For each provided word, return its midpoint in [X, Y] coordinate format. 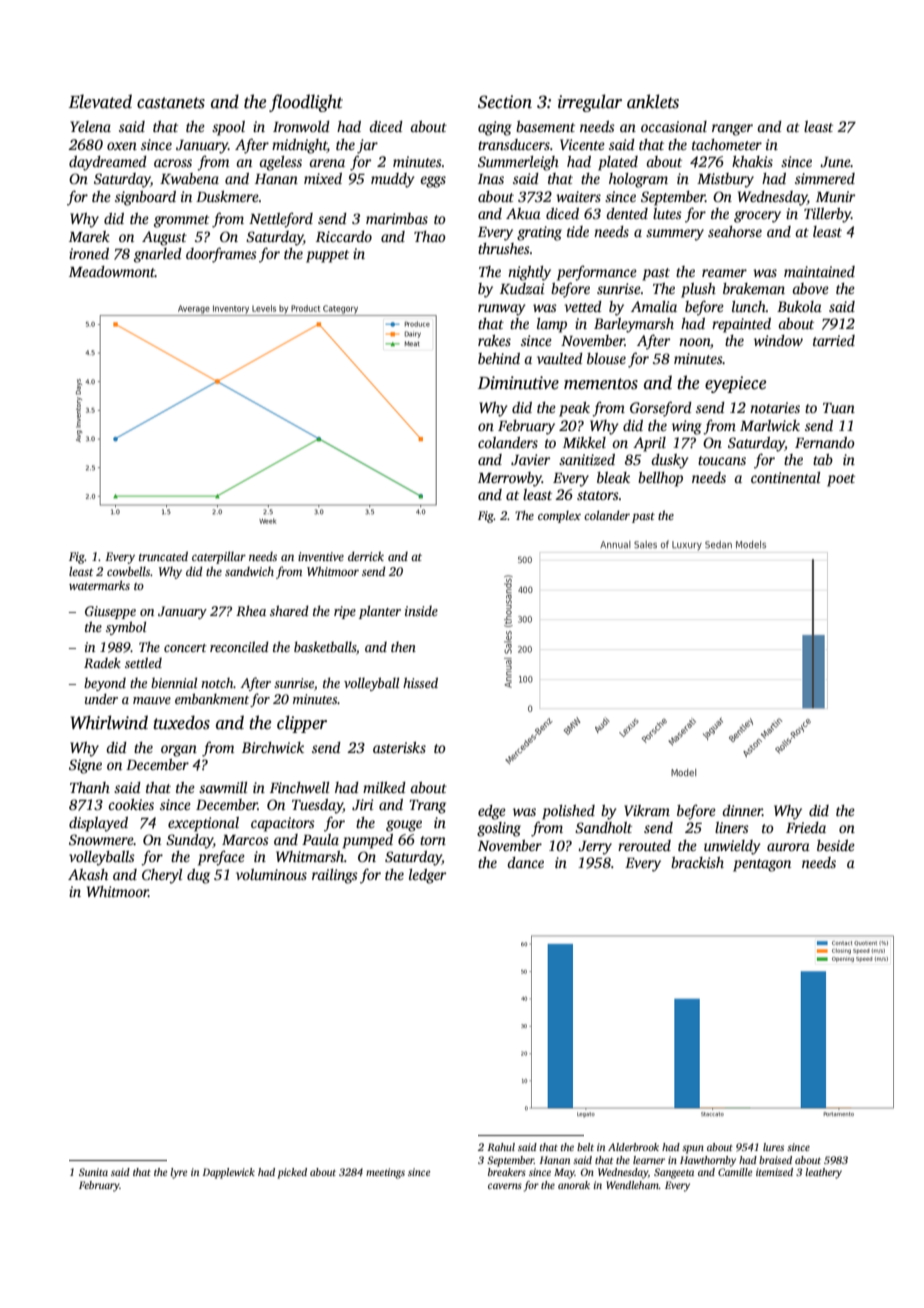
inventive [321, 556]
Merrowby [510, 479]
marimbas [397, 218]
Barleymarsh [634, 325]
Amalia [654, 306]
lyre [178, 1173]
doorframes [221, 255]
